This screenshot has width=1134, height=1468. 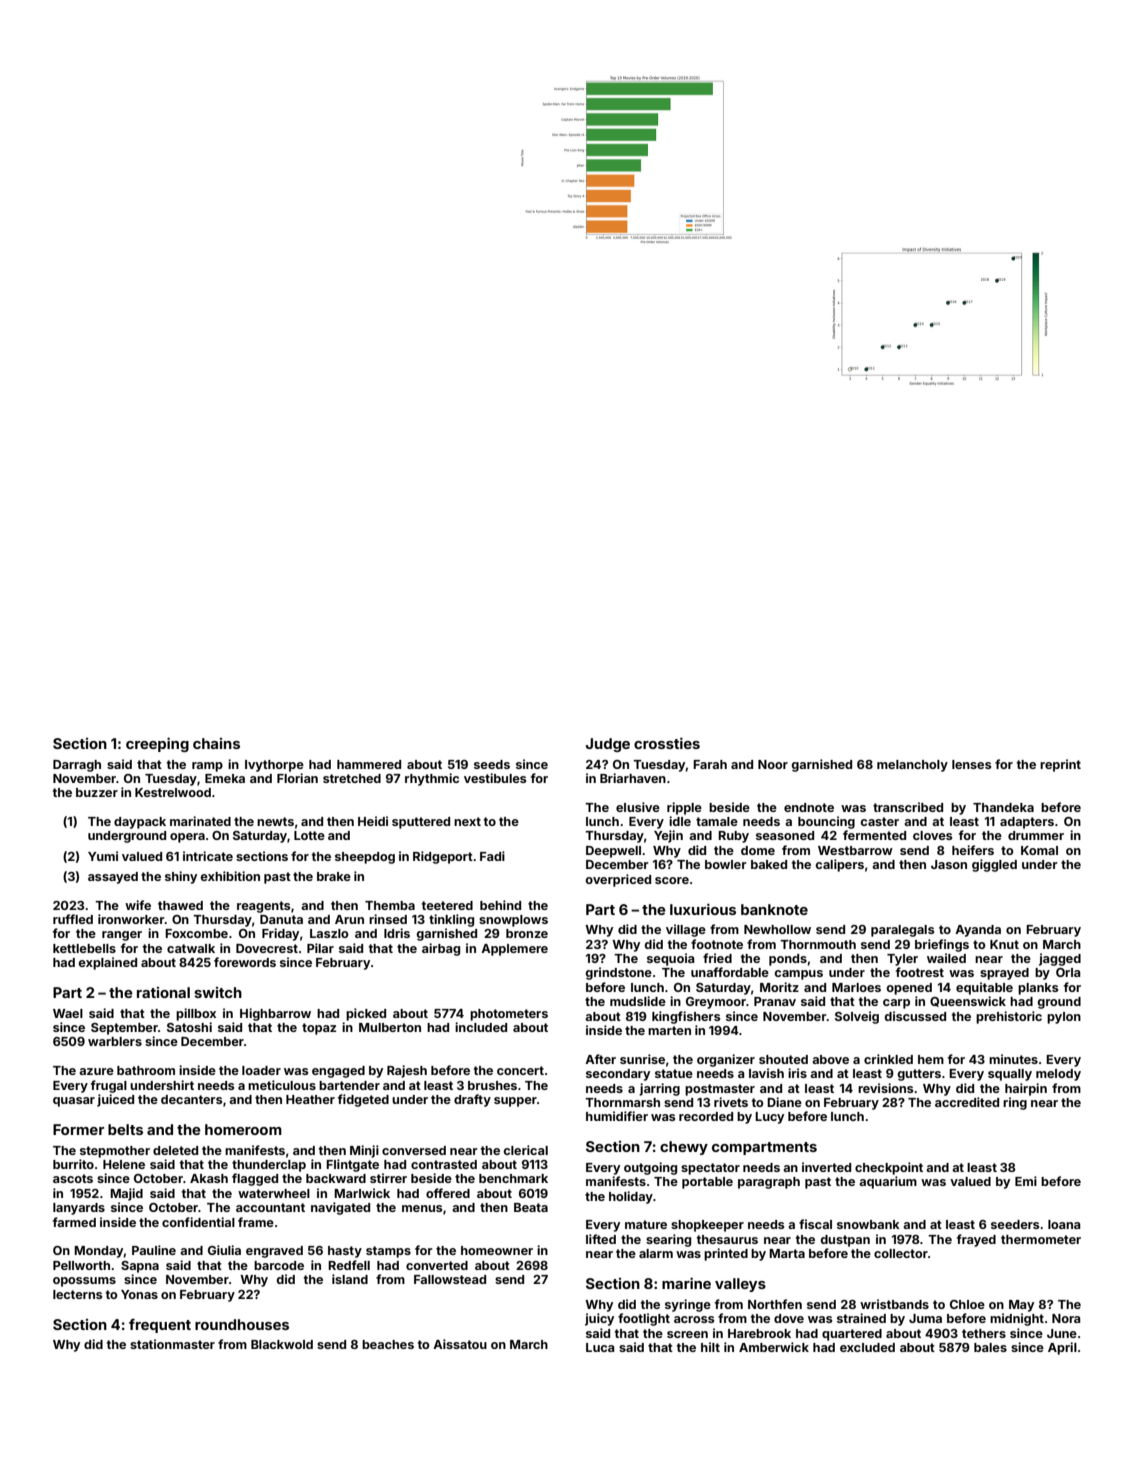 I want to click on seeds, so click(x=492, y=764).
